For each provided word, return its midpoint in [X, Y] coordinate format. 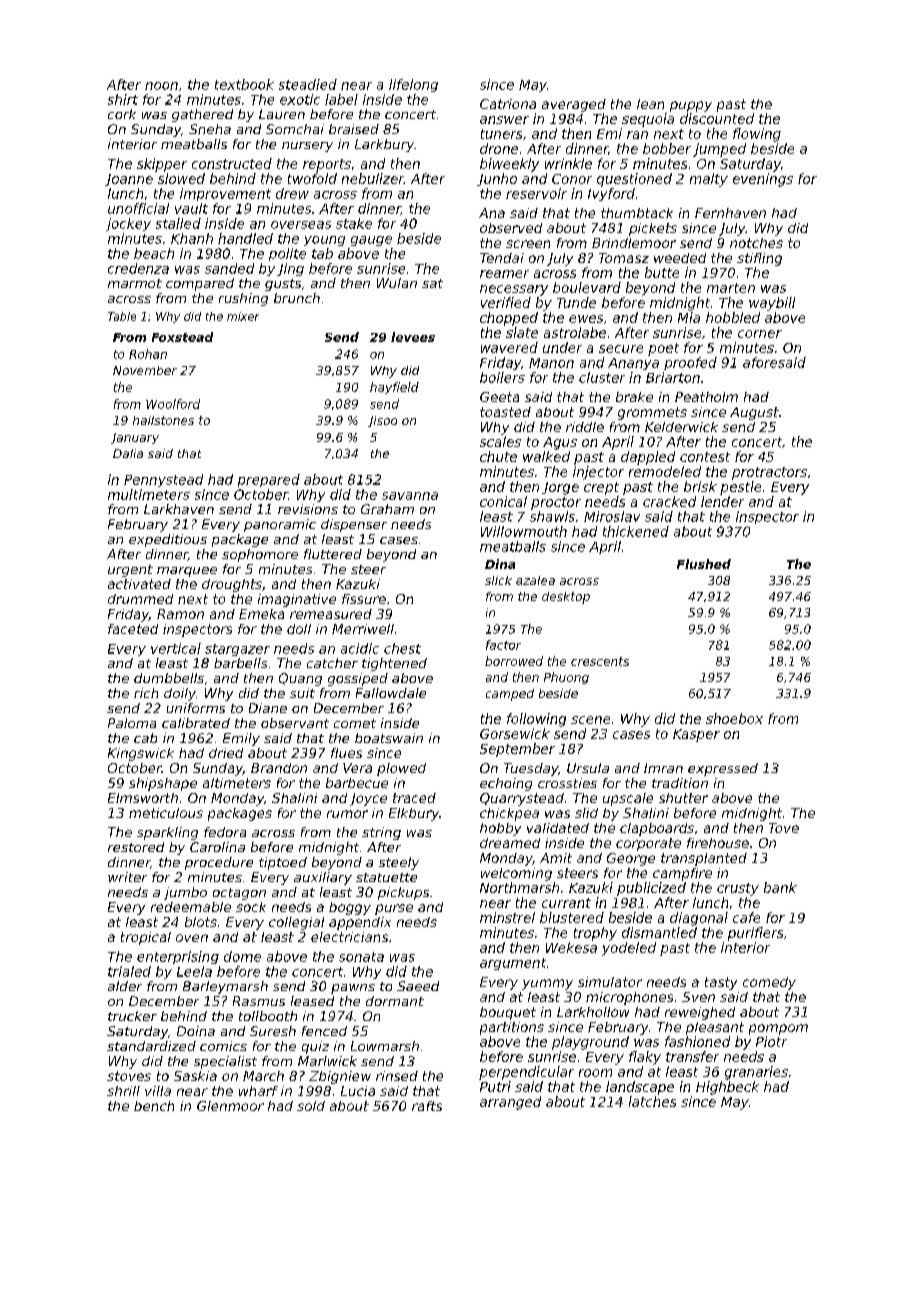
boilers [502, 377]
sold [311, 1106]
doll [299, 629]
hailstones [163, 420]
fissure [364, 599]
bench [154, 1106]
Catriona [508, 104]
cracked [669, 501]
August [754, 413]
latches [652, 1101]
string [381, 833]
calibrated [196, 723]
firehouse [718, 843]
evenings [763, 180]
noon [161, 86]
